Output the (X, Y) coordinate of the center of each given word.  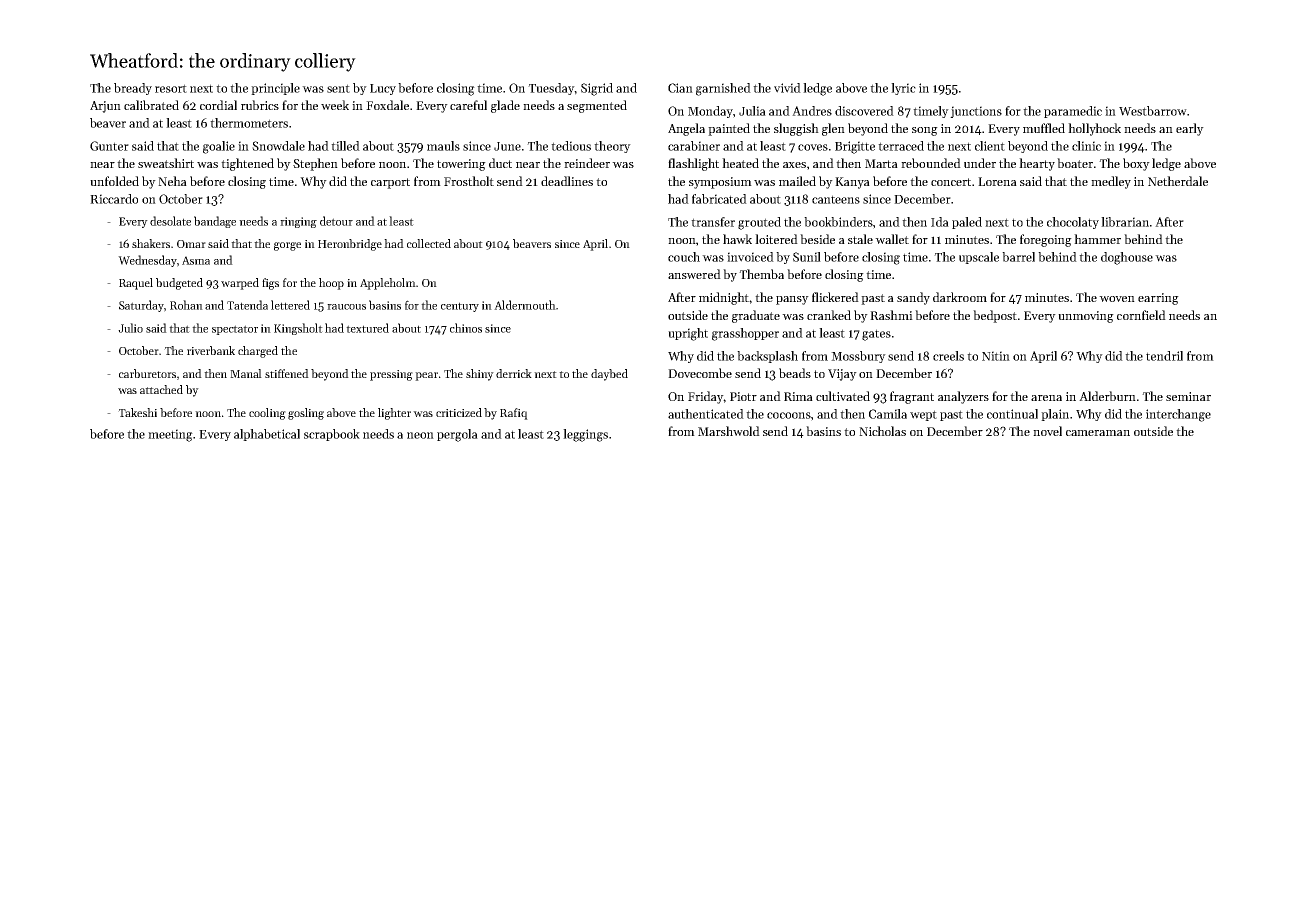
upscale (979, 258)
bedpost (995, 316)
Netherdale (1178, 181)
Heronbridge (350, 245)
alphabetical (267, 435)
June (507, 146)
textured (367, 328)
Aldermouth (525, 305)
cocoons (789, 415)
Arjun (105, 107)
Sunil (807, 257)
